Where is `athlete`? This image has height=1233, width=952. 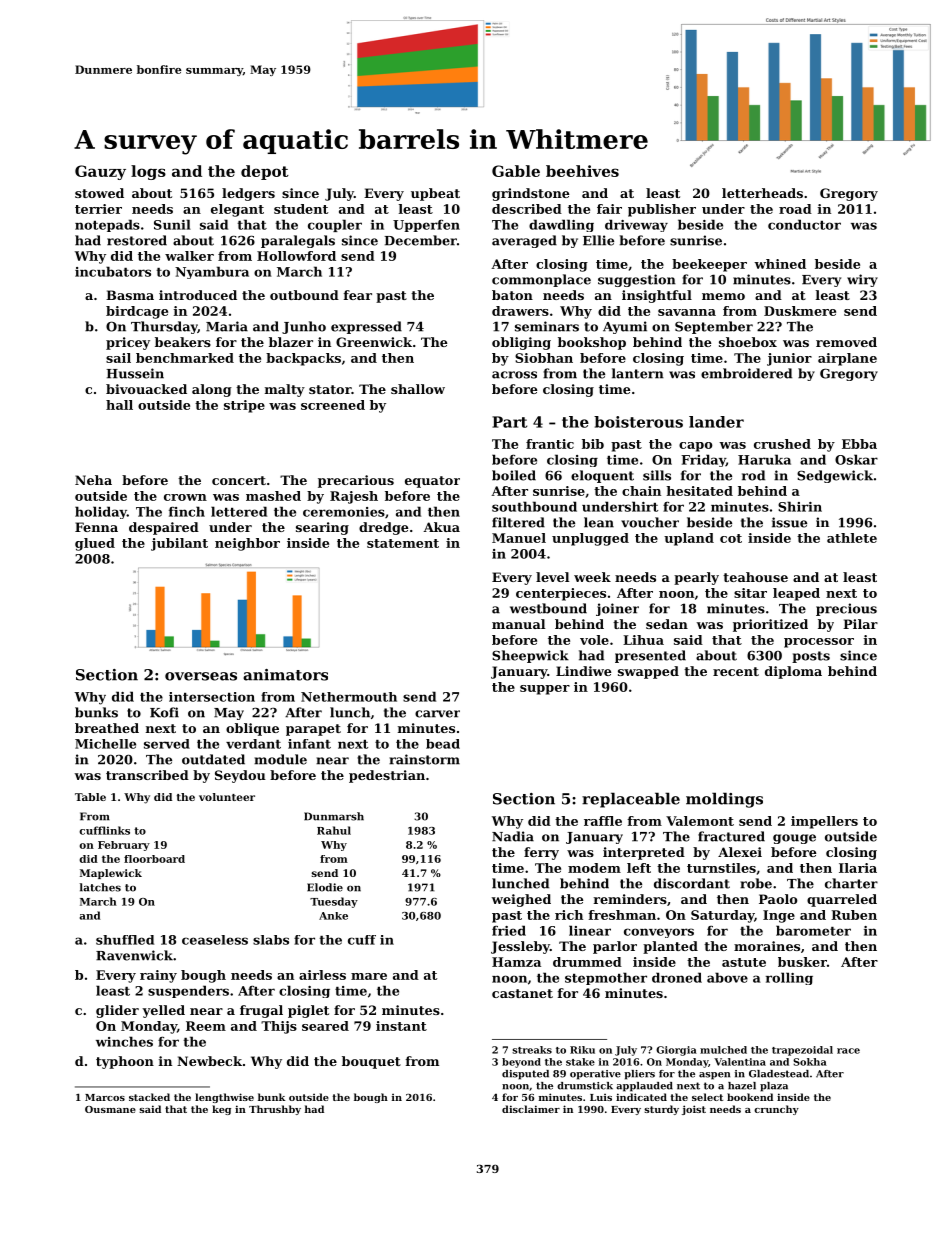
athlete is located at coordinates (852, 538).
